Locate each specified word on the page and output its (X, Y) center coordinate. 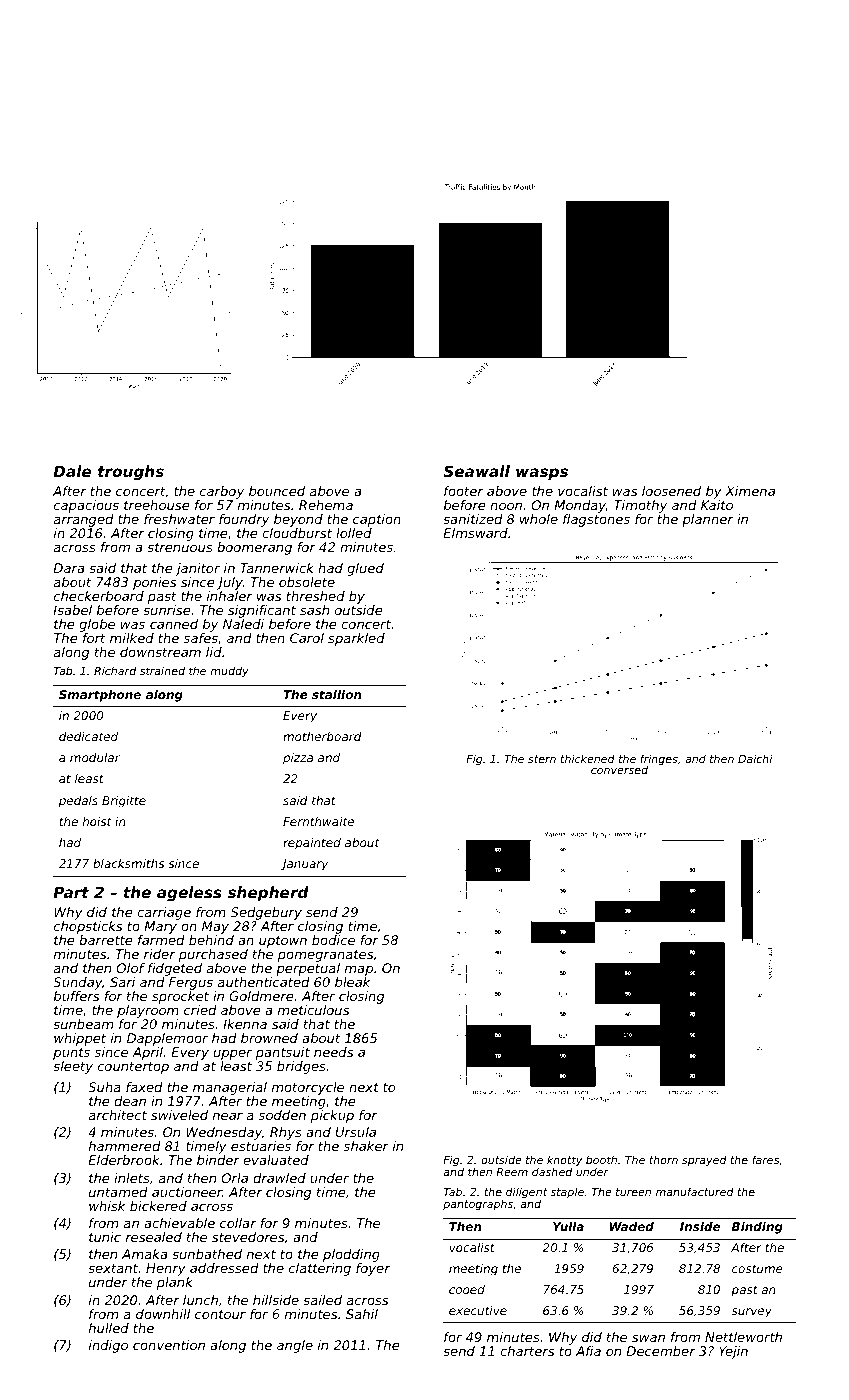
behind (211, 940)
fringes (659, 760)
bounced (277, 491)
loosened (671, 491)
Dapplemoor (167, 1039)
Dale (72, 471)
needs (333, 1052)
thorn (663, 1159)
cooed (467, 1289)
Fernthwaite (318, 821)
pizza (298, 759)
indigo (108, 1346)
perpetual (308, 969)
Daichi (755, 758)
